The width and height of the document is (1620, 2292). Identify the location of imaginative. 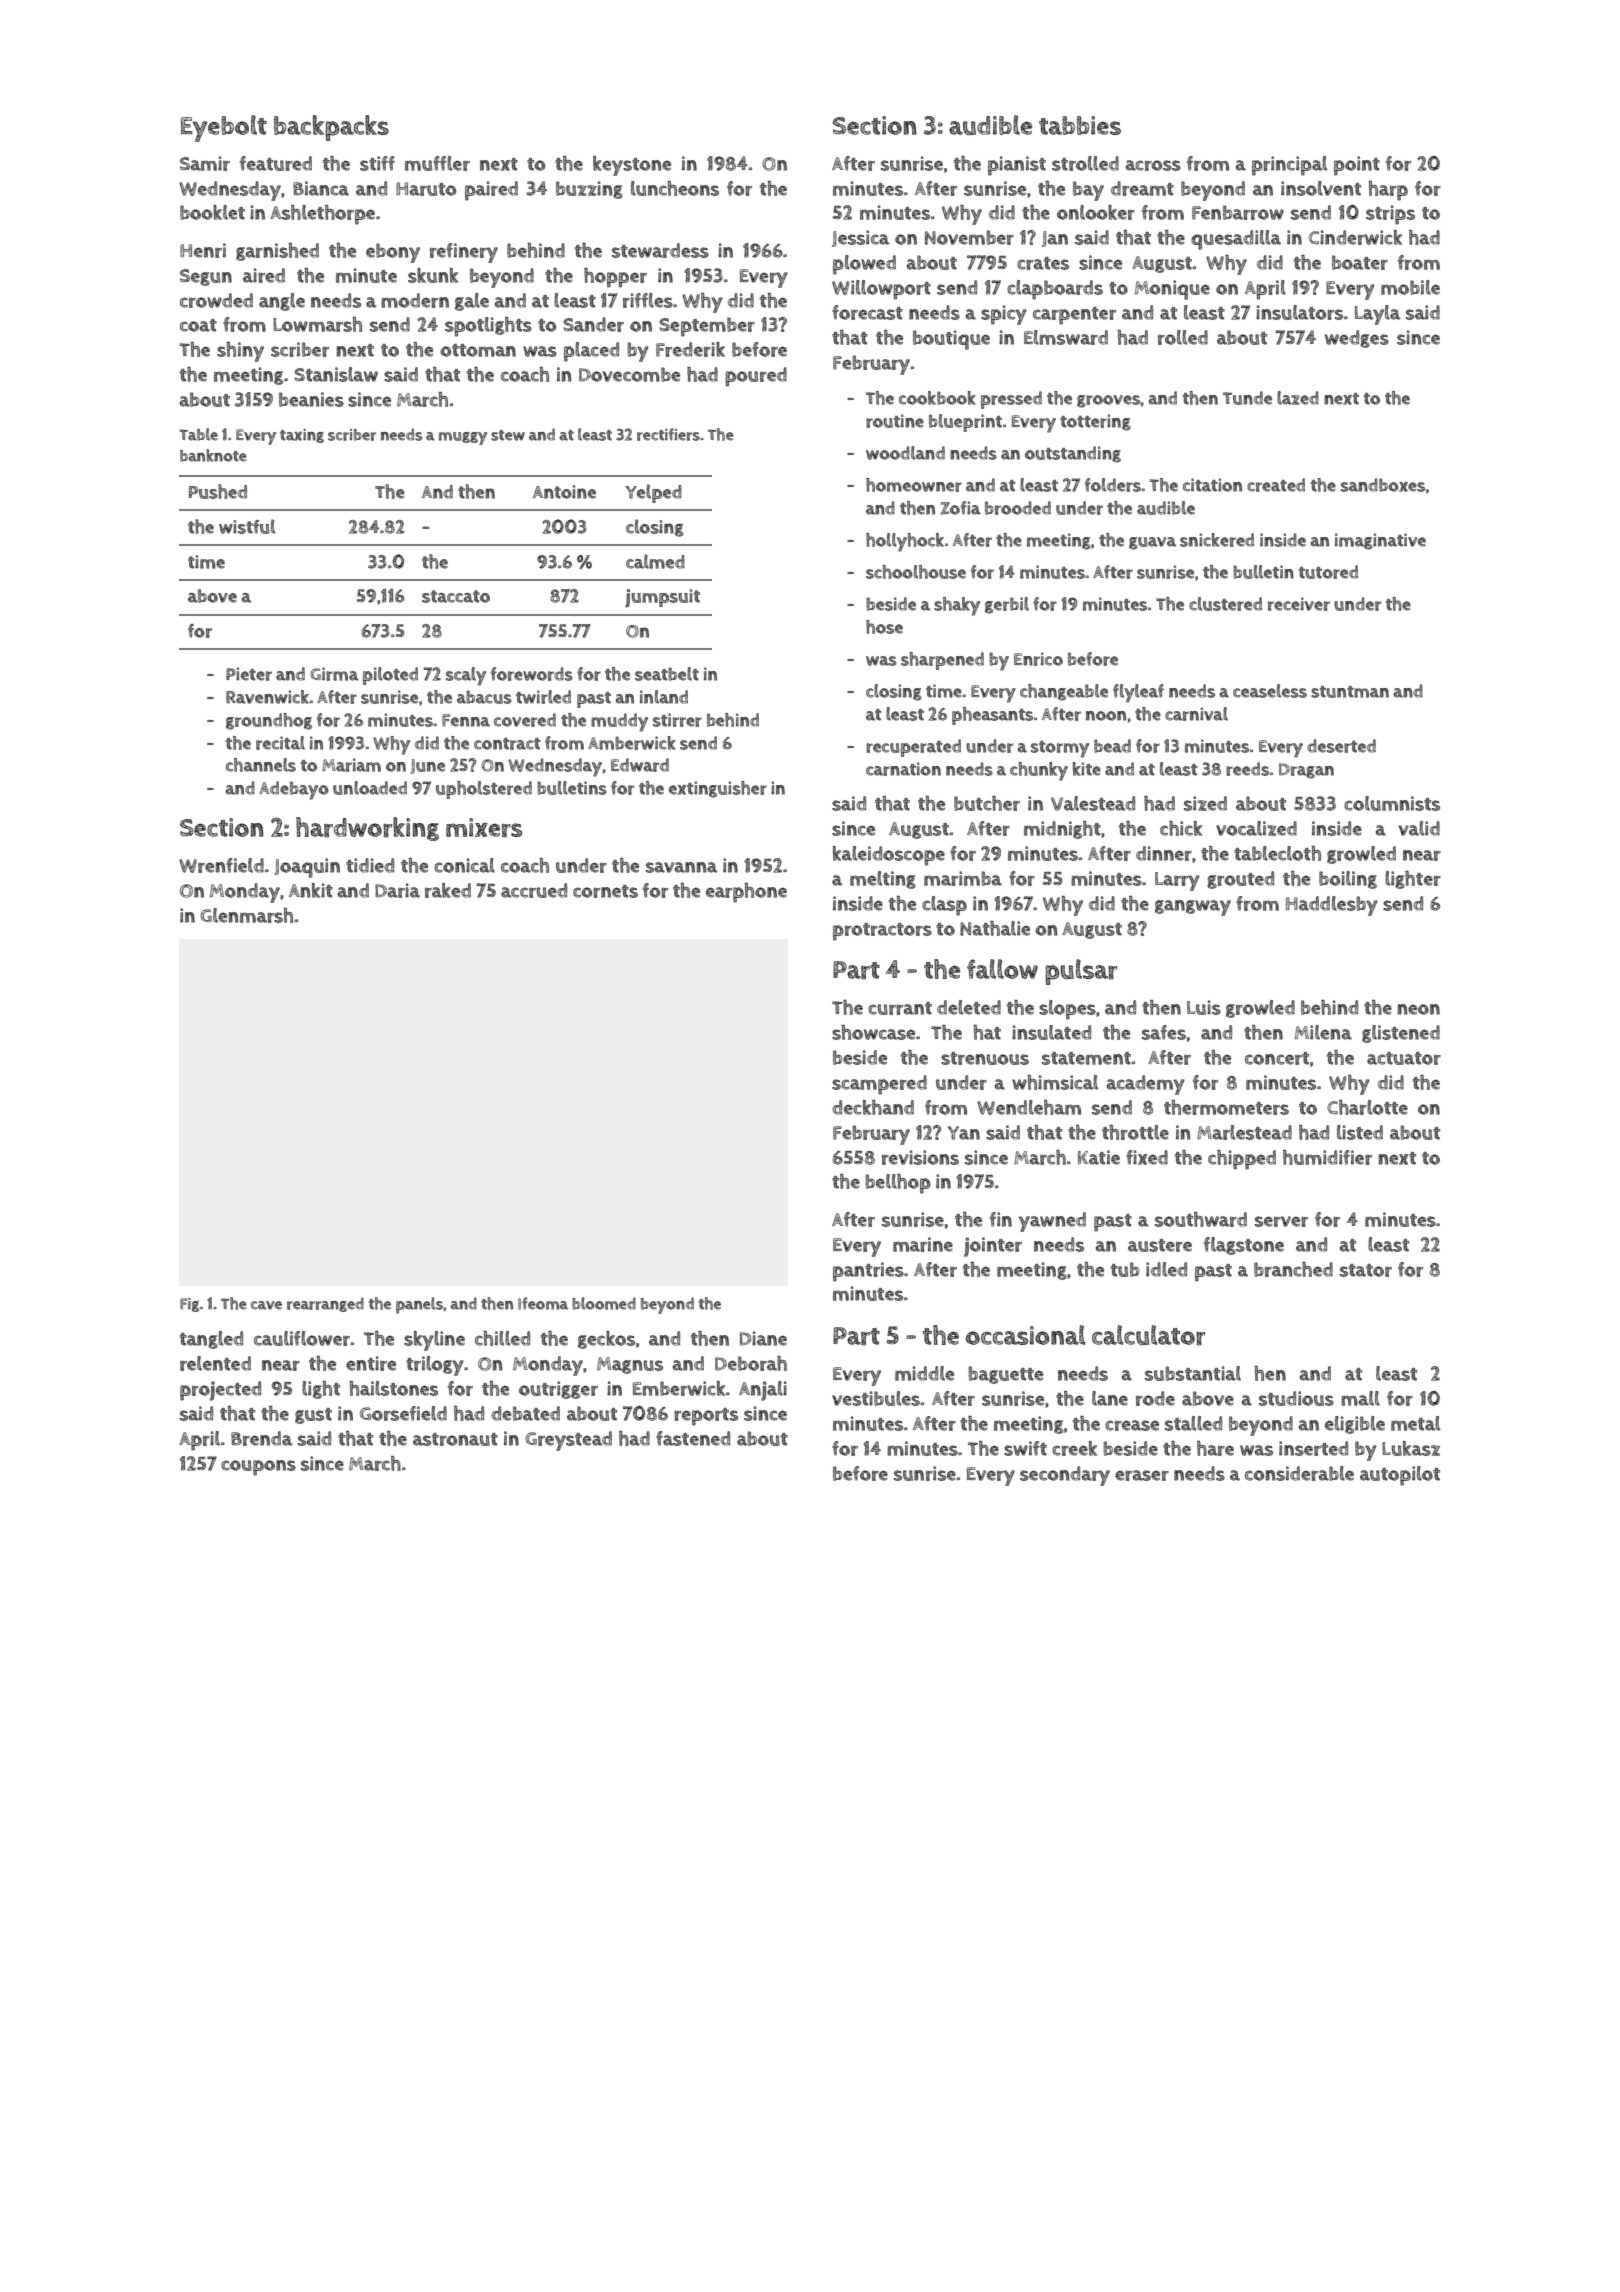
(1380, 541).
